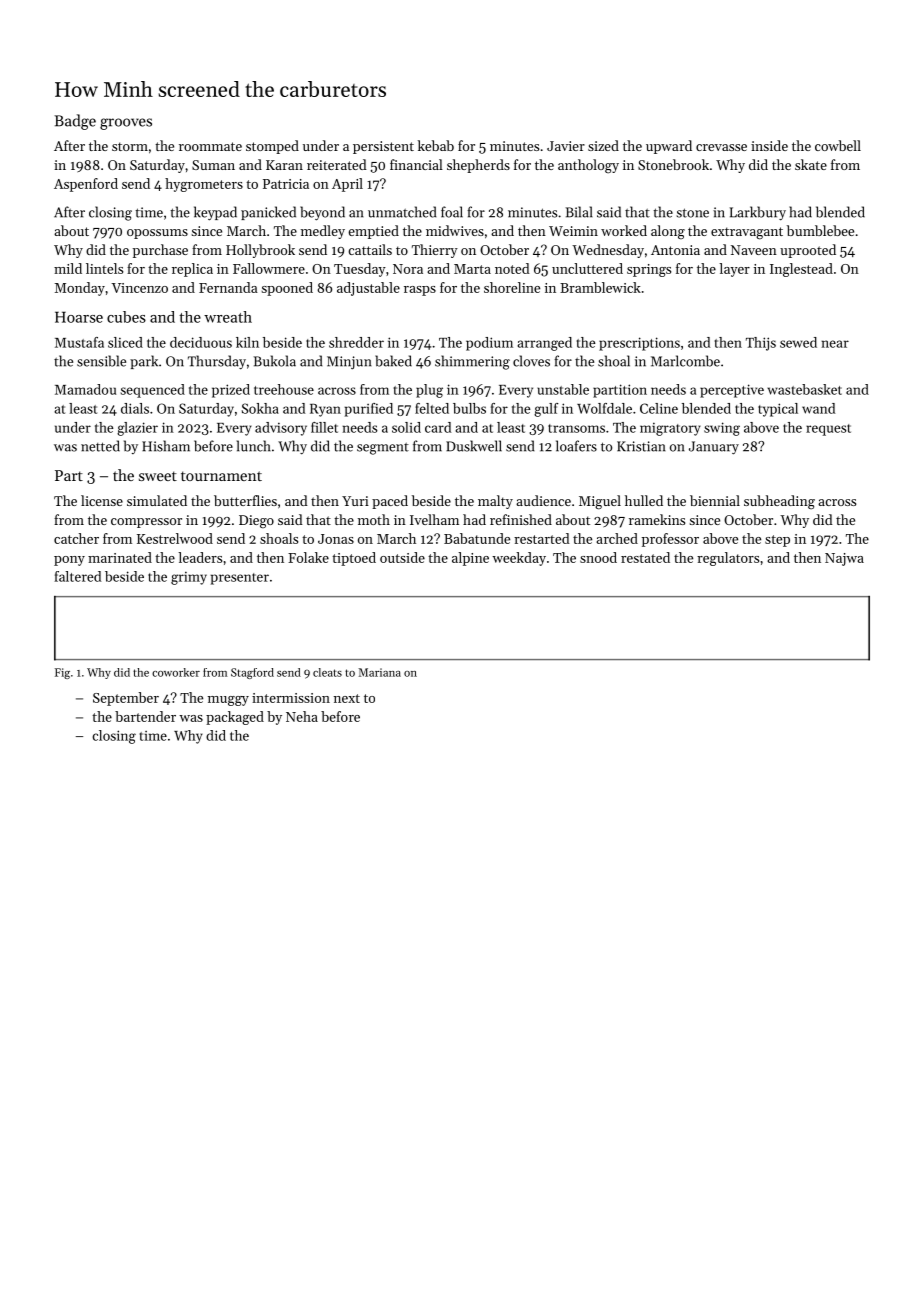 The height and width of the document is (1308, 924). Describe the element at coordinates (669, 147) in the document. I see `upward` at that location.
